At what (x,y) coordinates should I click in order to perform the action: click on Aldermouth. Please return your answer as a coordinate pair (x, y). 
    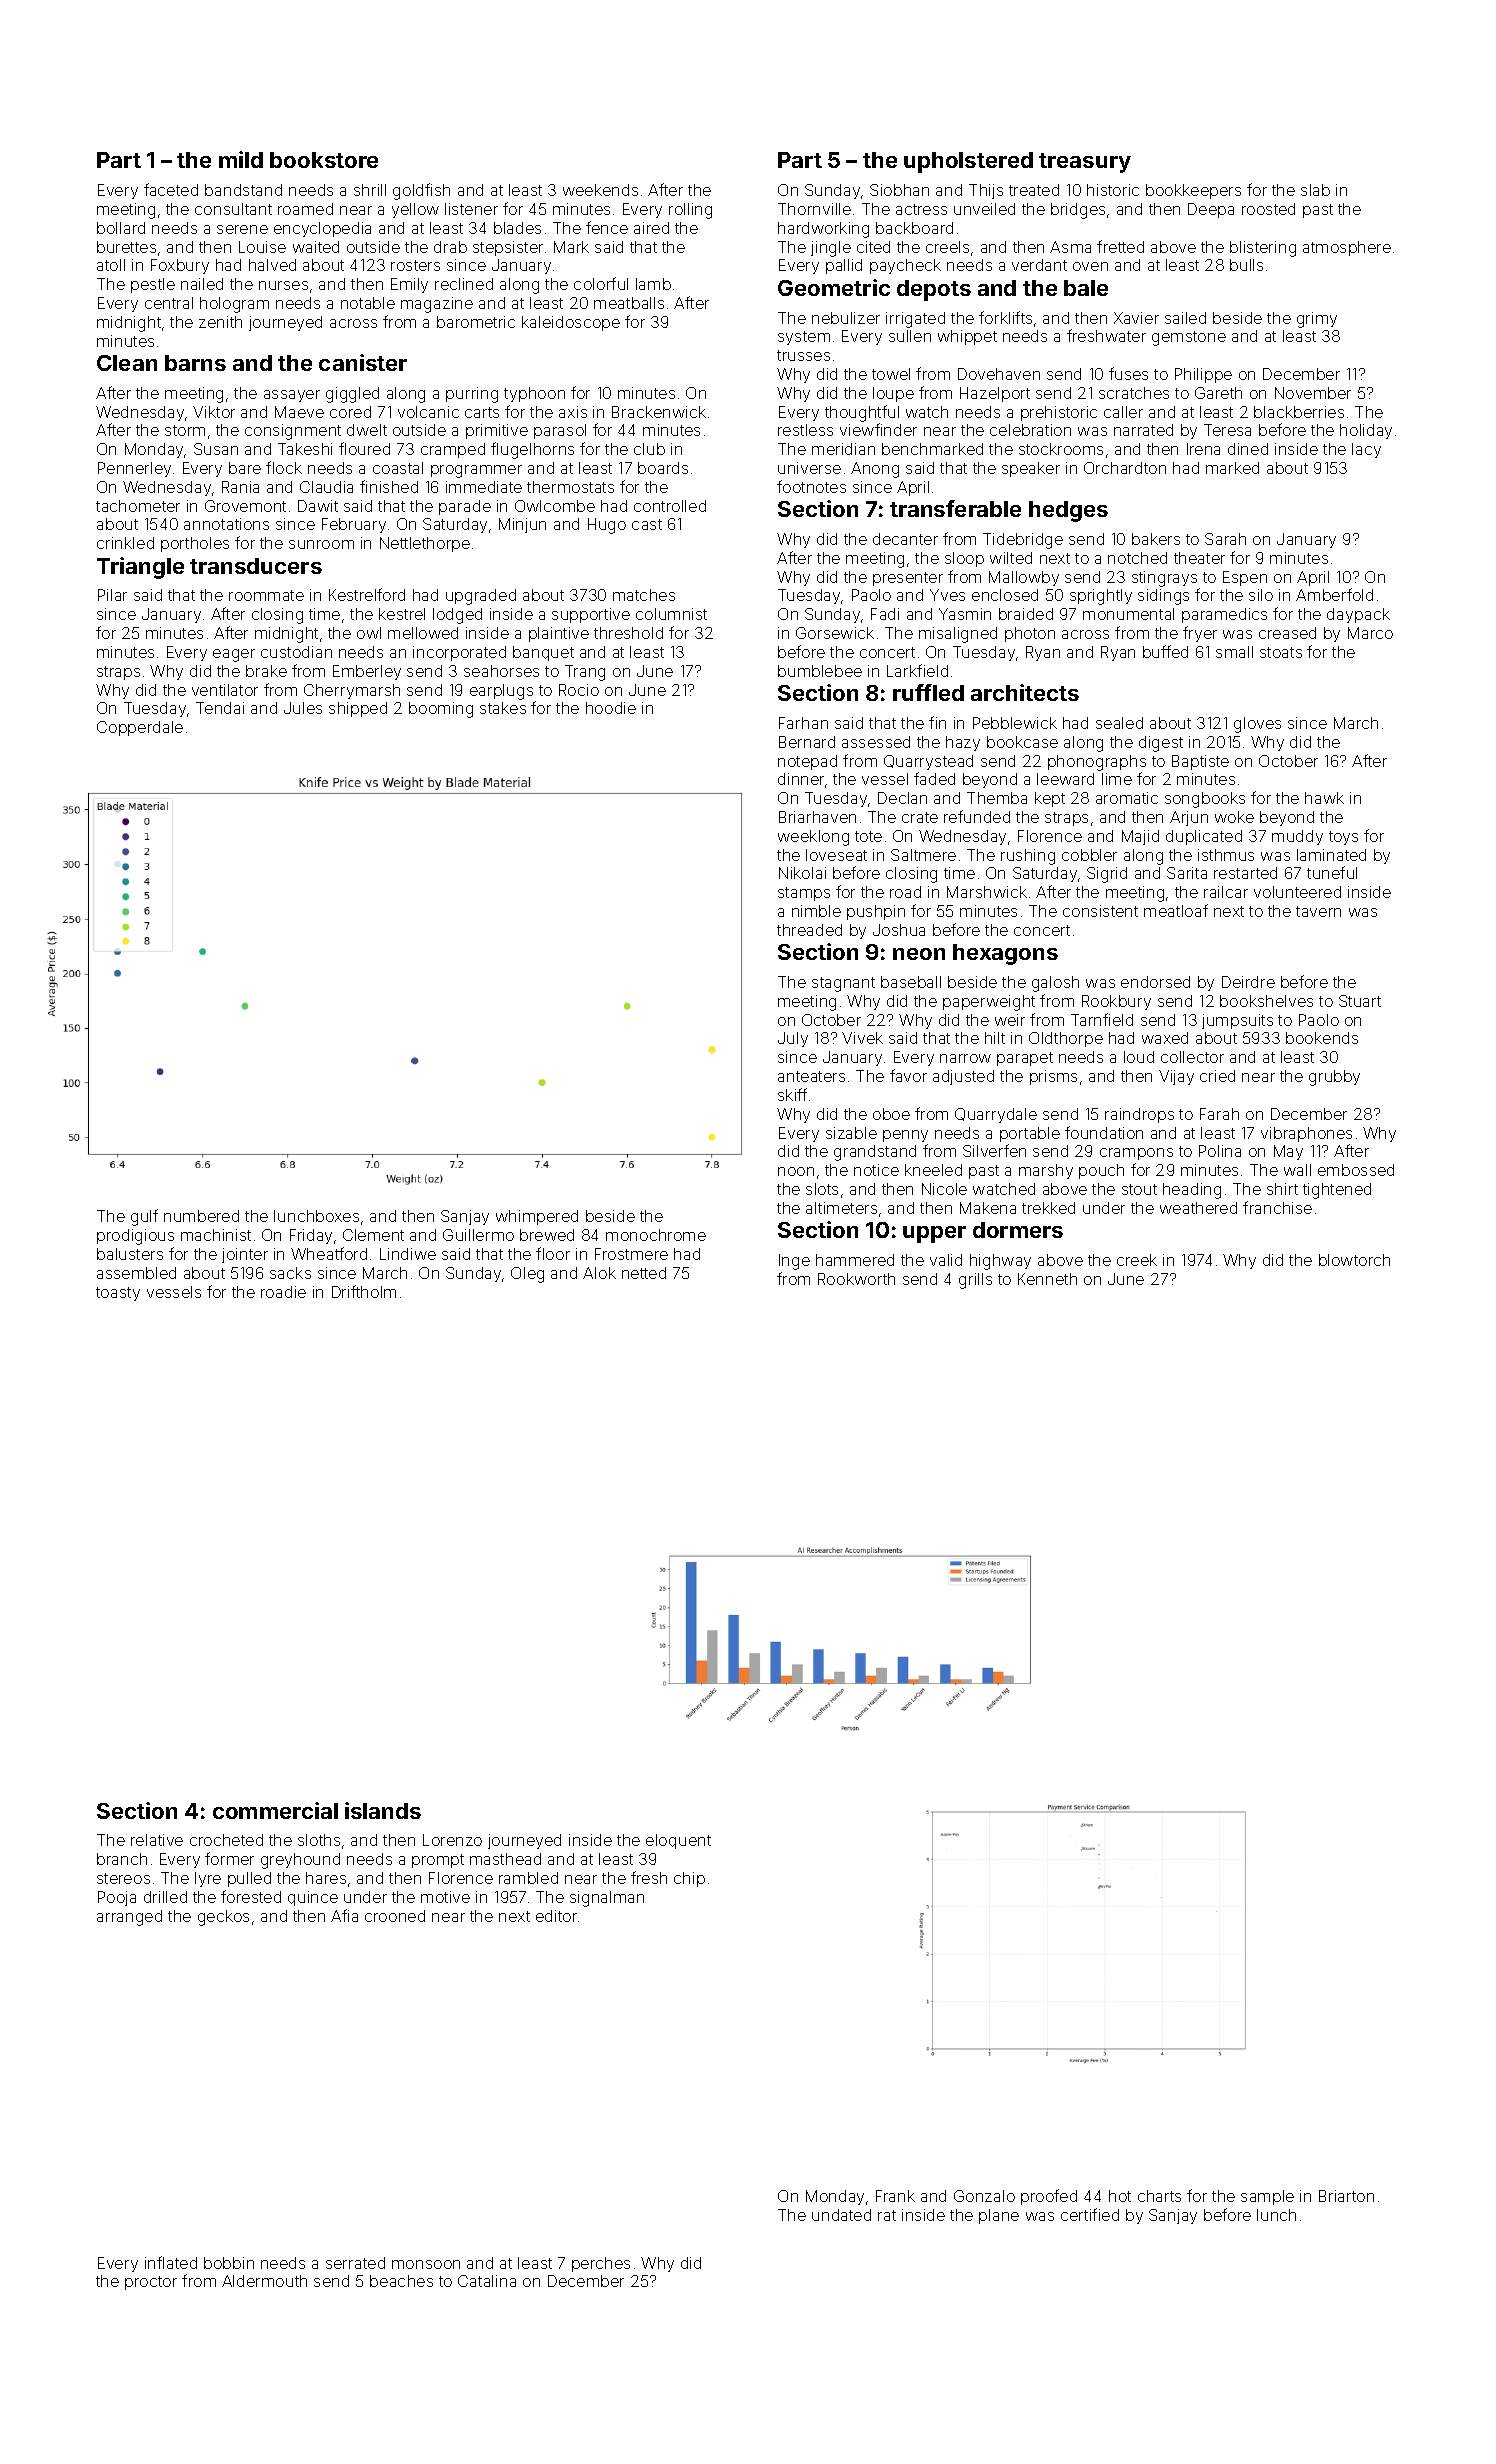
    Looking at the image, I should click on (264, 2281).
